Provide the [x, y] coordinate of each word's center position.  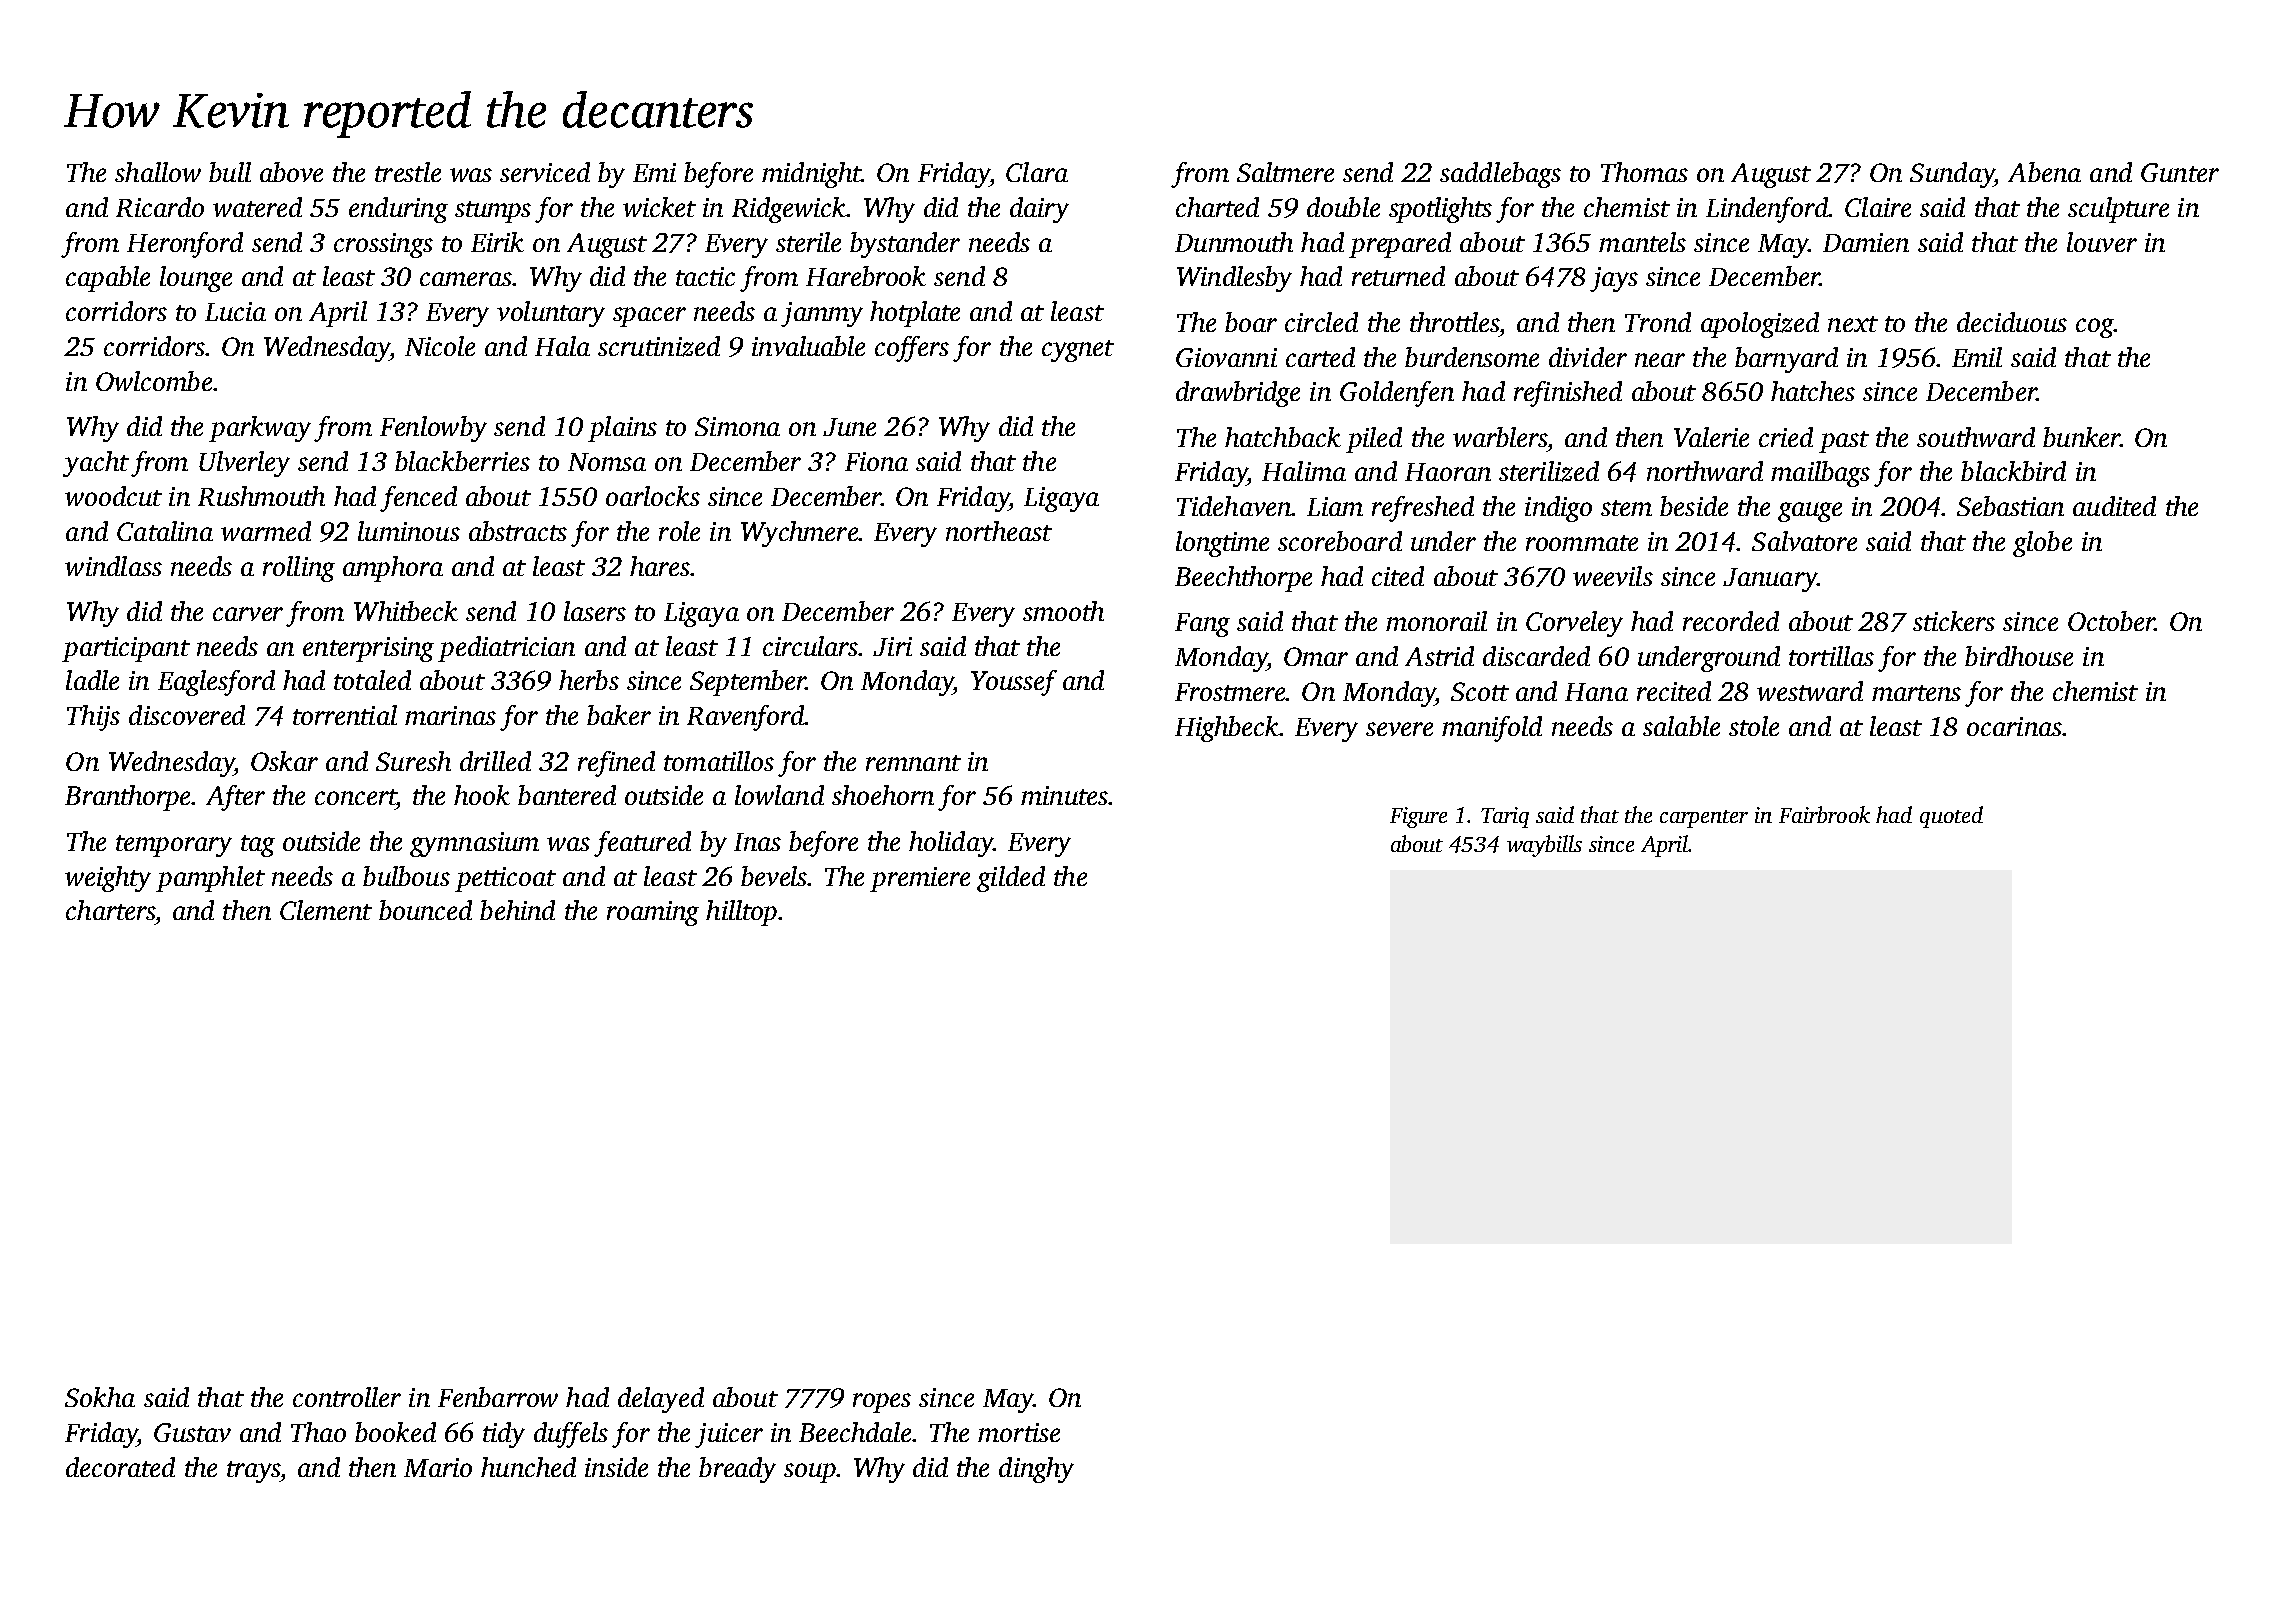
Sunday [1952, 175]
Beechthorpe [1243, 579]
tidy [504, 1435]
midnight [811, 175]
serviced [545, 172]
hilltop [741, 913]
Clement [326, 910]
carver [248, 614]
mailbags [1820, 474]
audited [2114, 506]
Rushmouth [261, 496]
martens [1916, 693]
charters [110, 910]
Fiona [876, 461]
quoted [1951, 817]
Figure [1418, 817]
